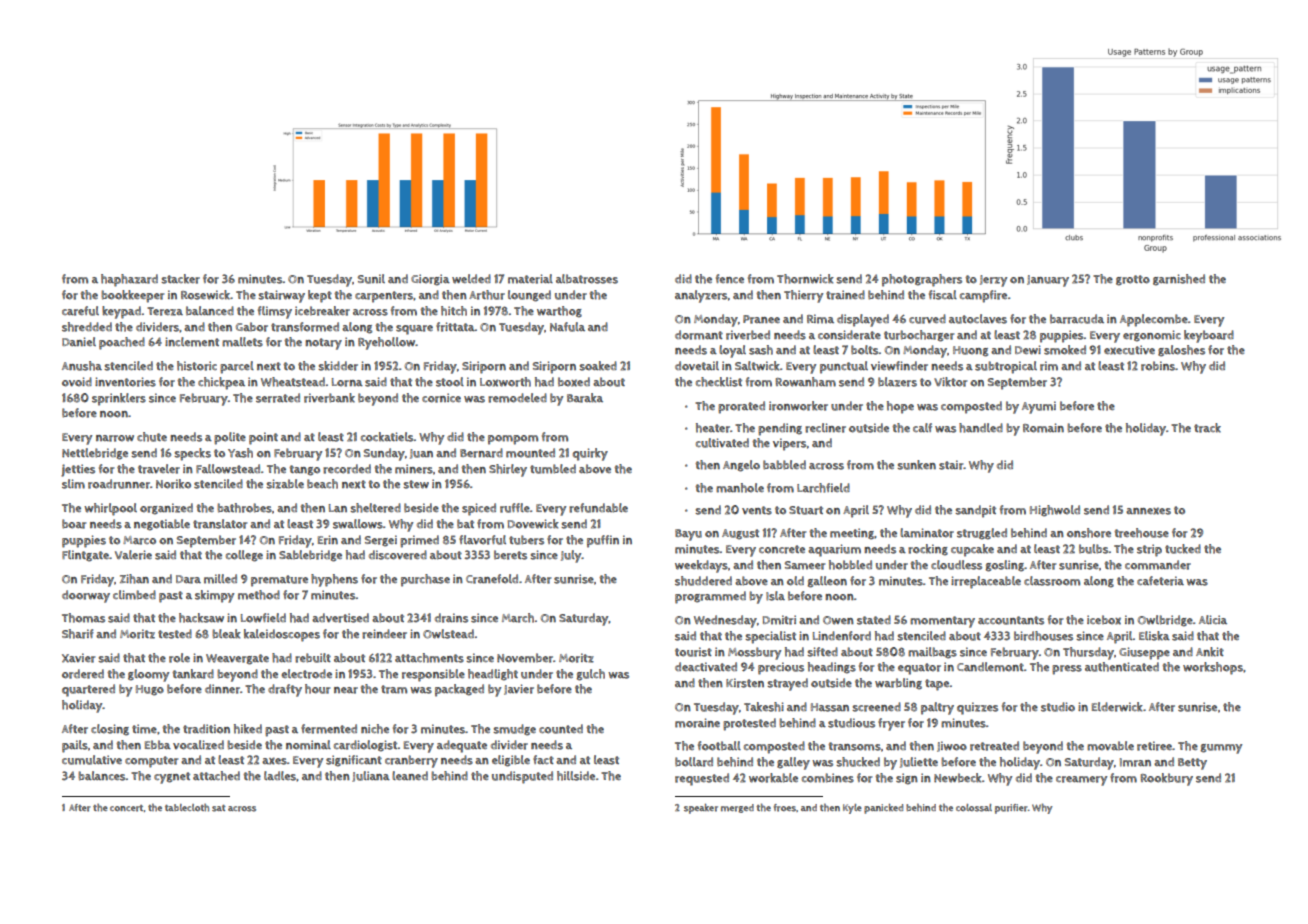 This screenshot has width=1308, height=924. I want to click on kaleidoscopes, so click(282, 635).
